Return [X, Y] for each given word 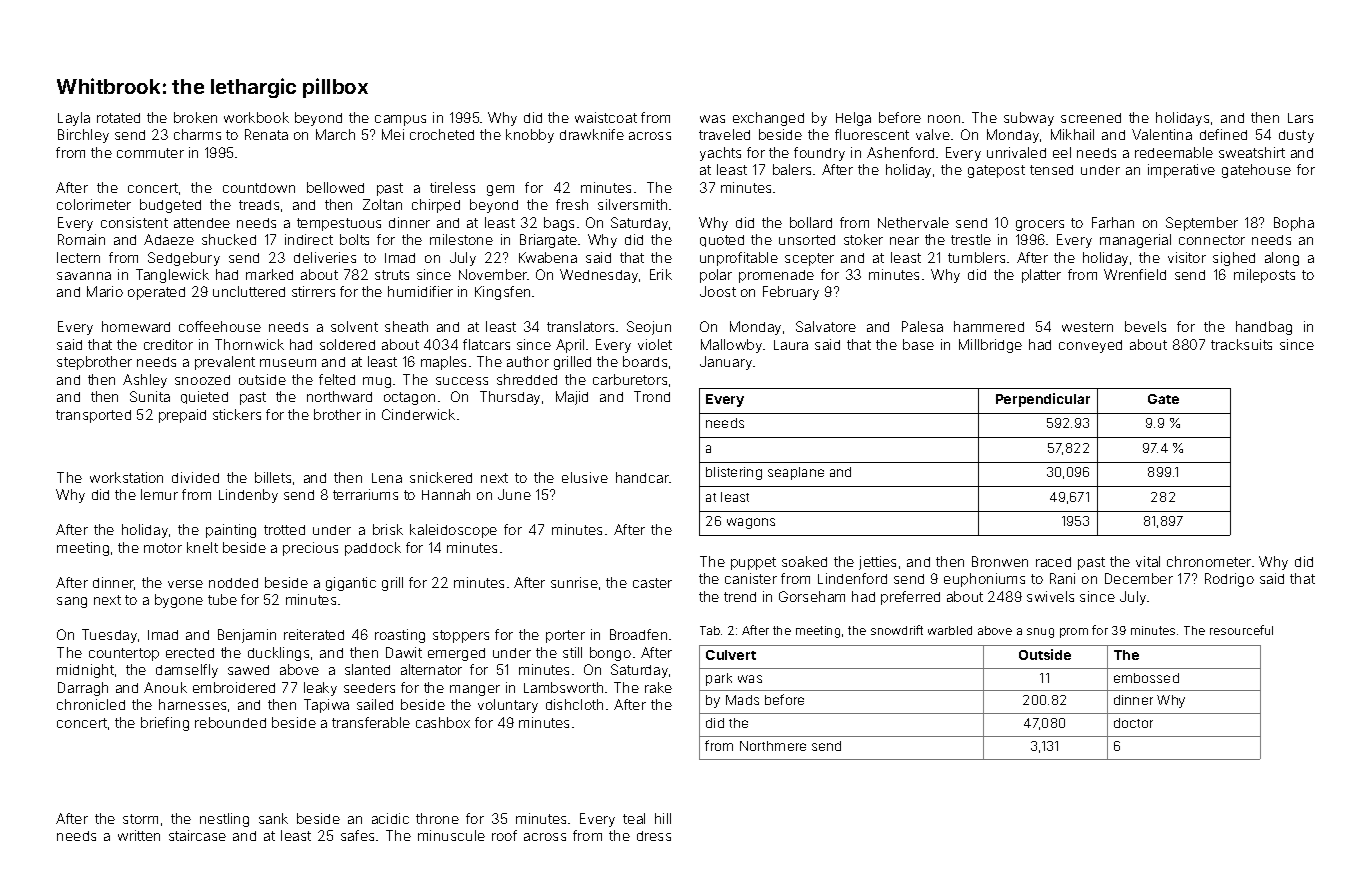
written [139, 835]
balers [792, 169]
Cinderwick [418, 414]
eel [1062, 152]
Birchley [83, 136]
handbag [1264, 328]
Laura [791, 345]
